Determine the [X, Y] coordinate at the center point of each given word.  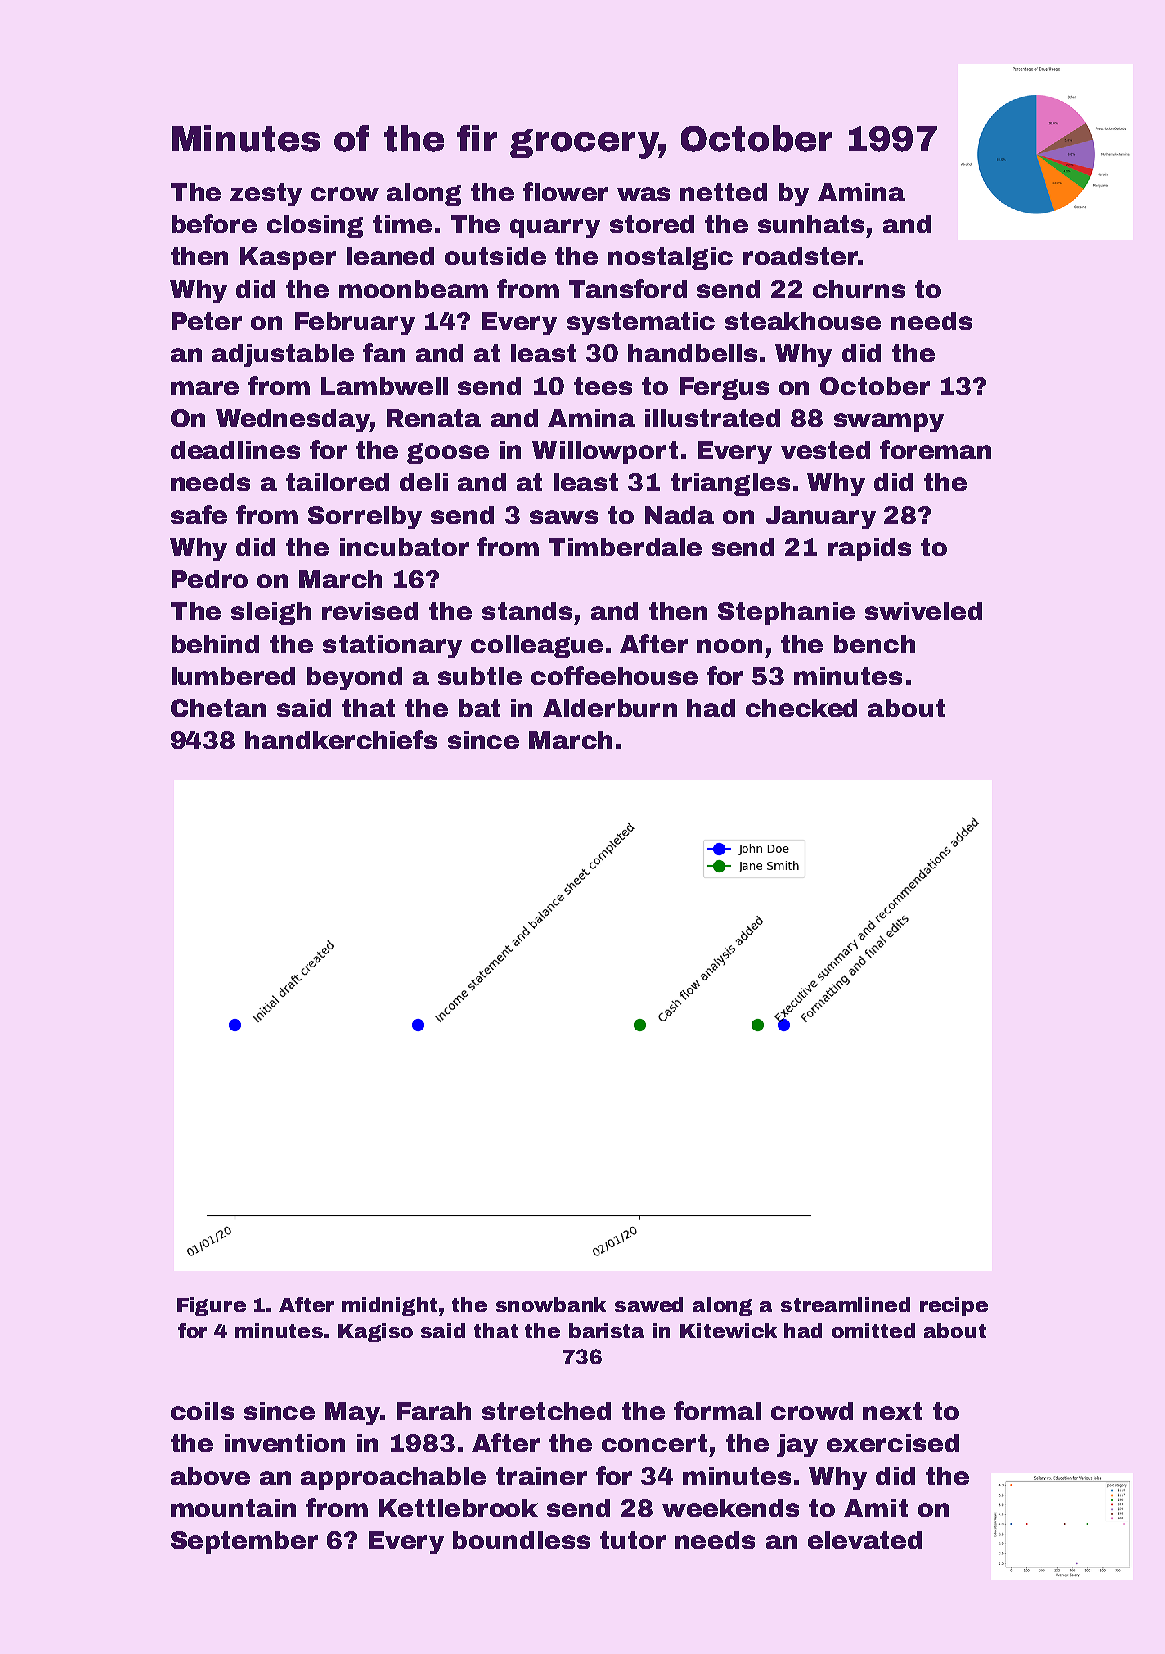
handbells [692, 353]
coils [202, 1411]
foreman [935, 449]
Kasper [288, 258]
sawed [649, 1304]
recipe [954, 1306]
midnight [389, 1306]
